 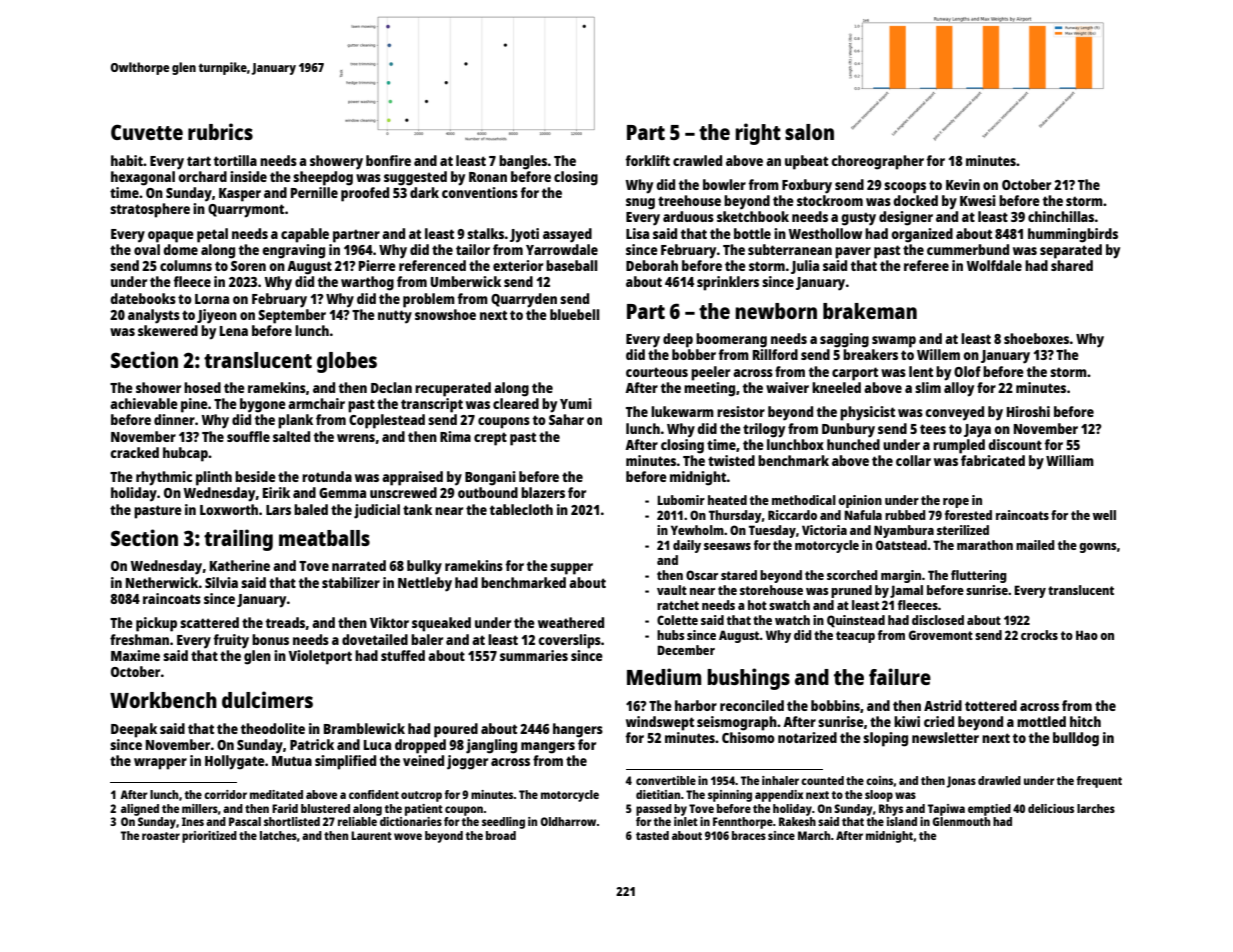 What do you see at coordinates (1098, 548) in the screenshot?
I see `gowns` at bounding box center [1098, 548].
